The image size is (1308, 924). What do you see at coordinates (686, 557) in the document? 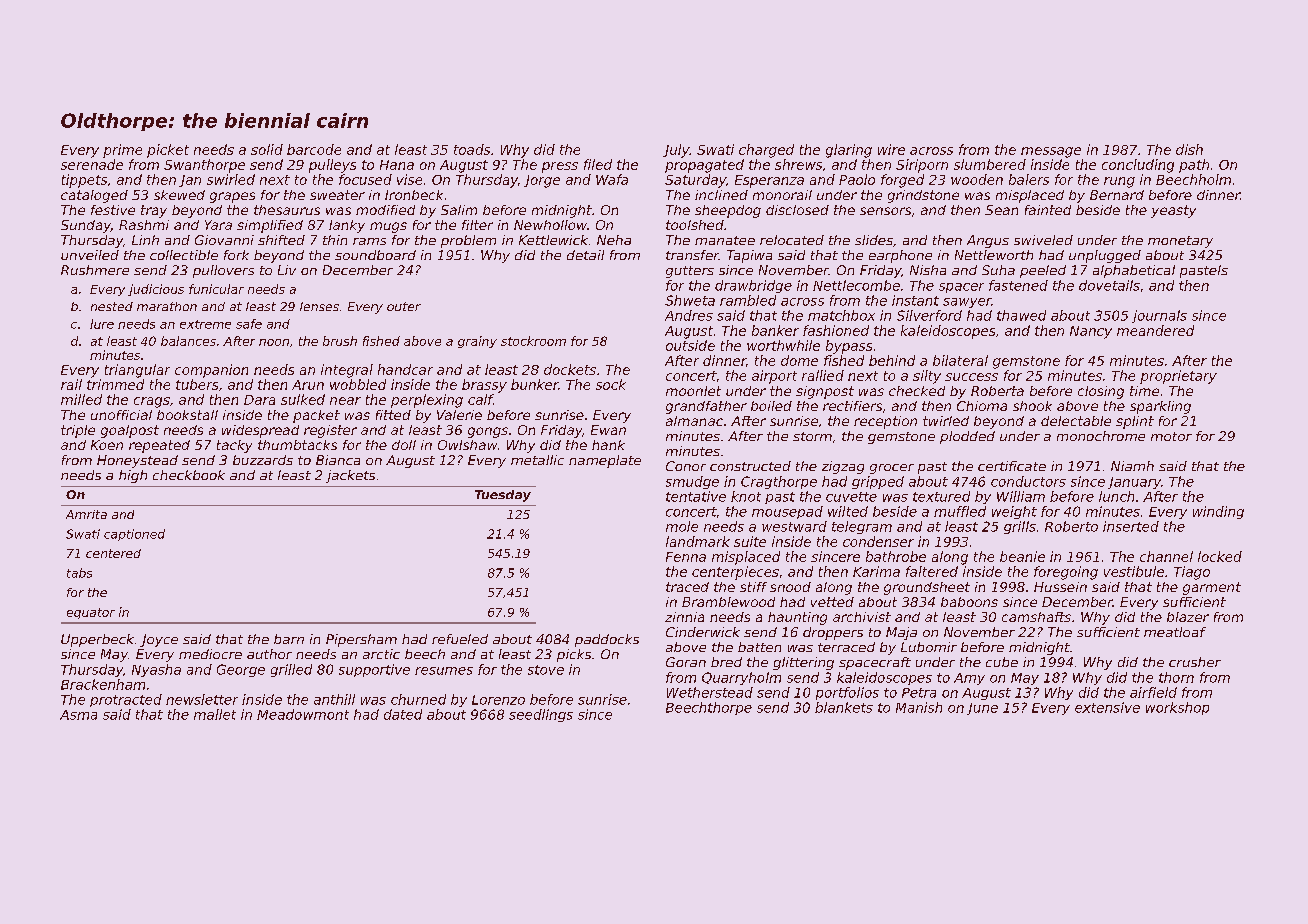
I see `Fenna` at bounding box center [686, 557].
